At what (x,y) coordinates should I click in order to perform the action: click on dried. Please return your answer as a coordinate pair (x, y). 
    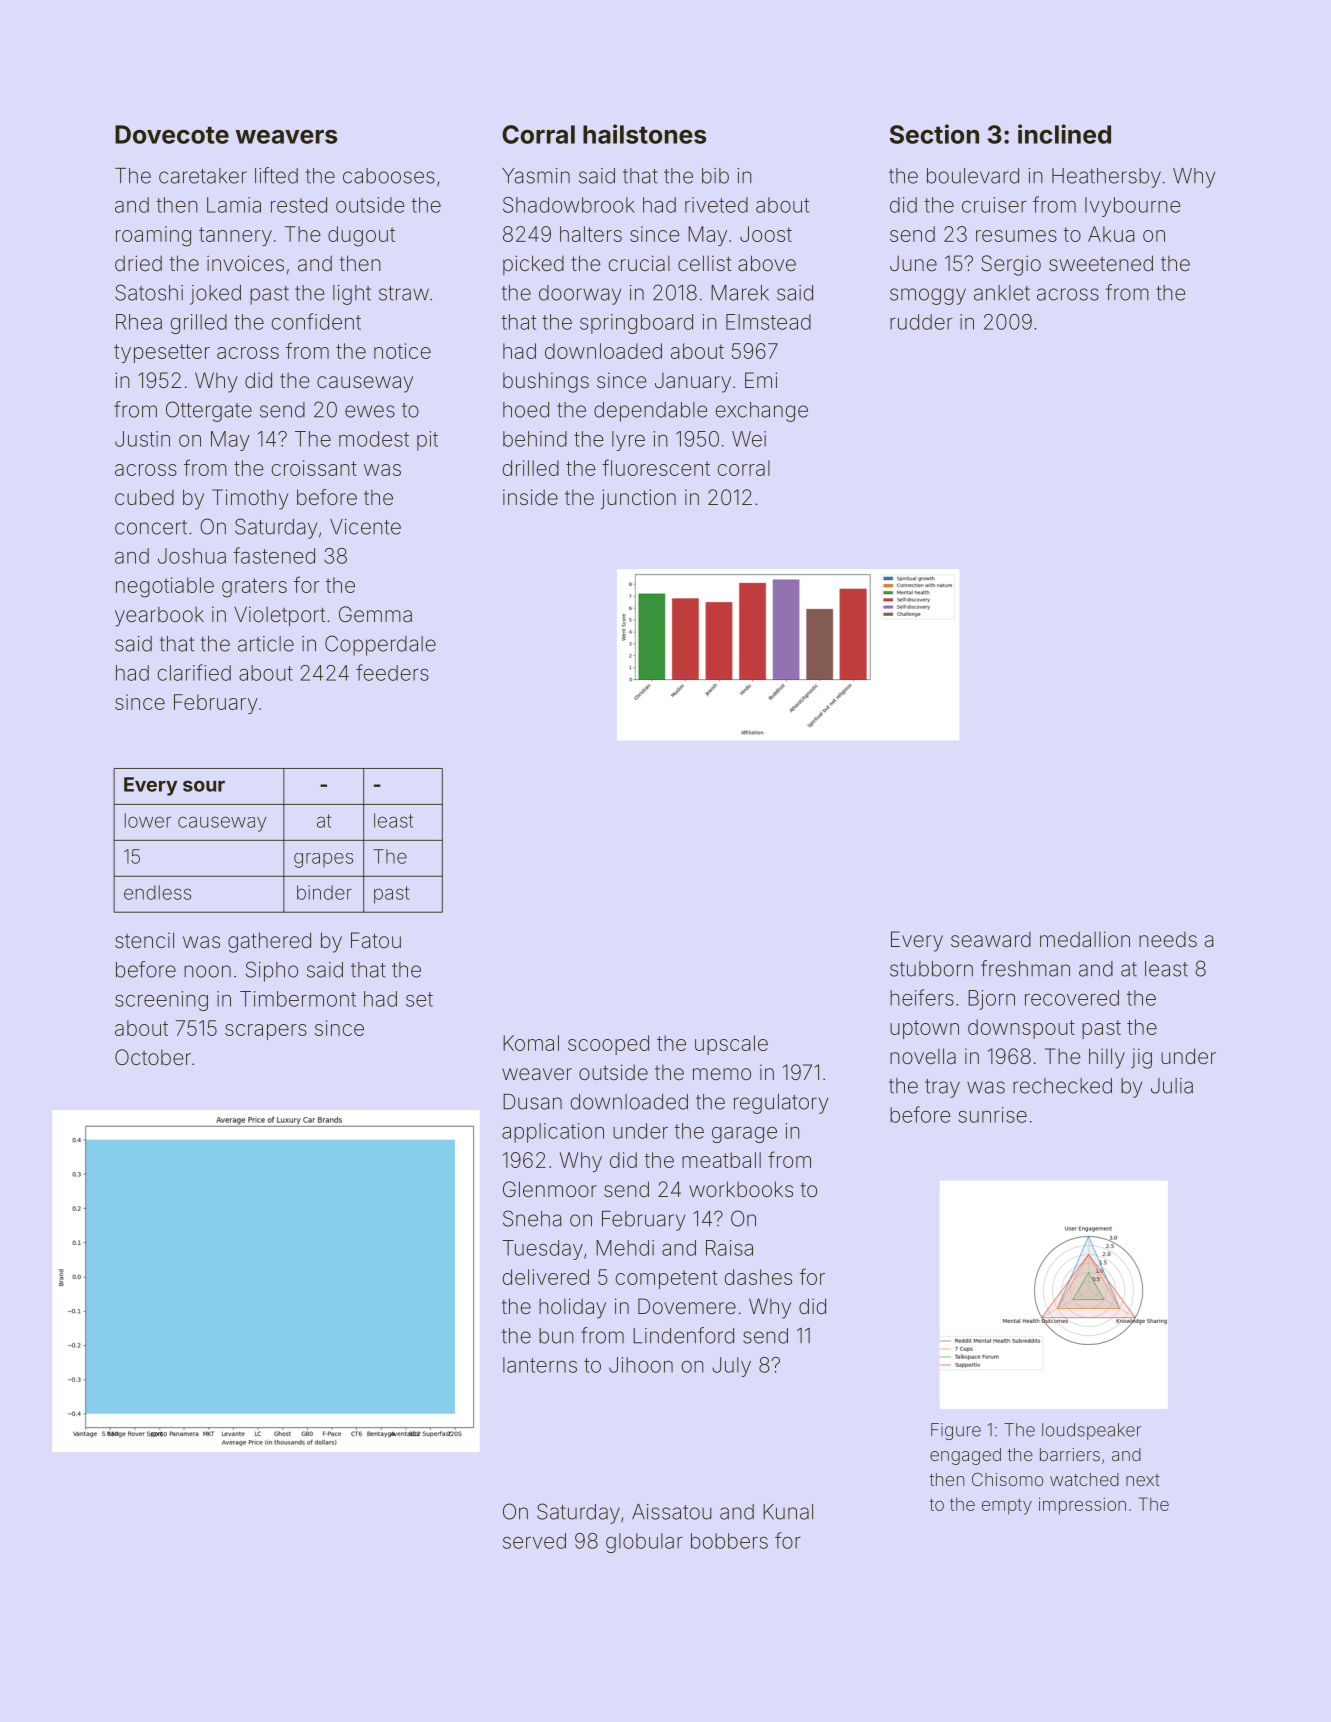
    Looking at the image, I should click on (138, 263).
